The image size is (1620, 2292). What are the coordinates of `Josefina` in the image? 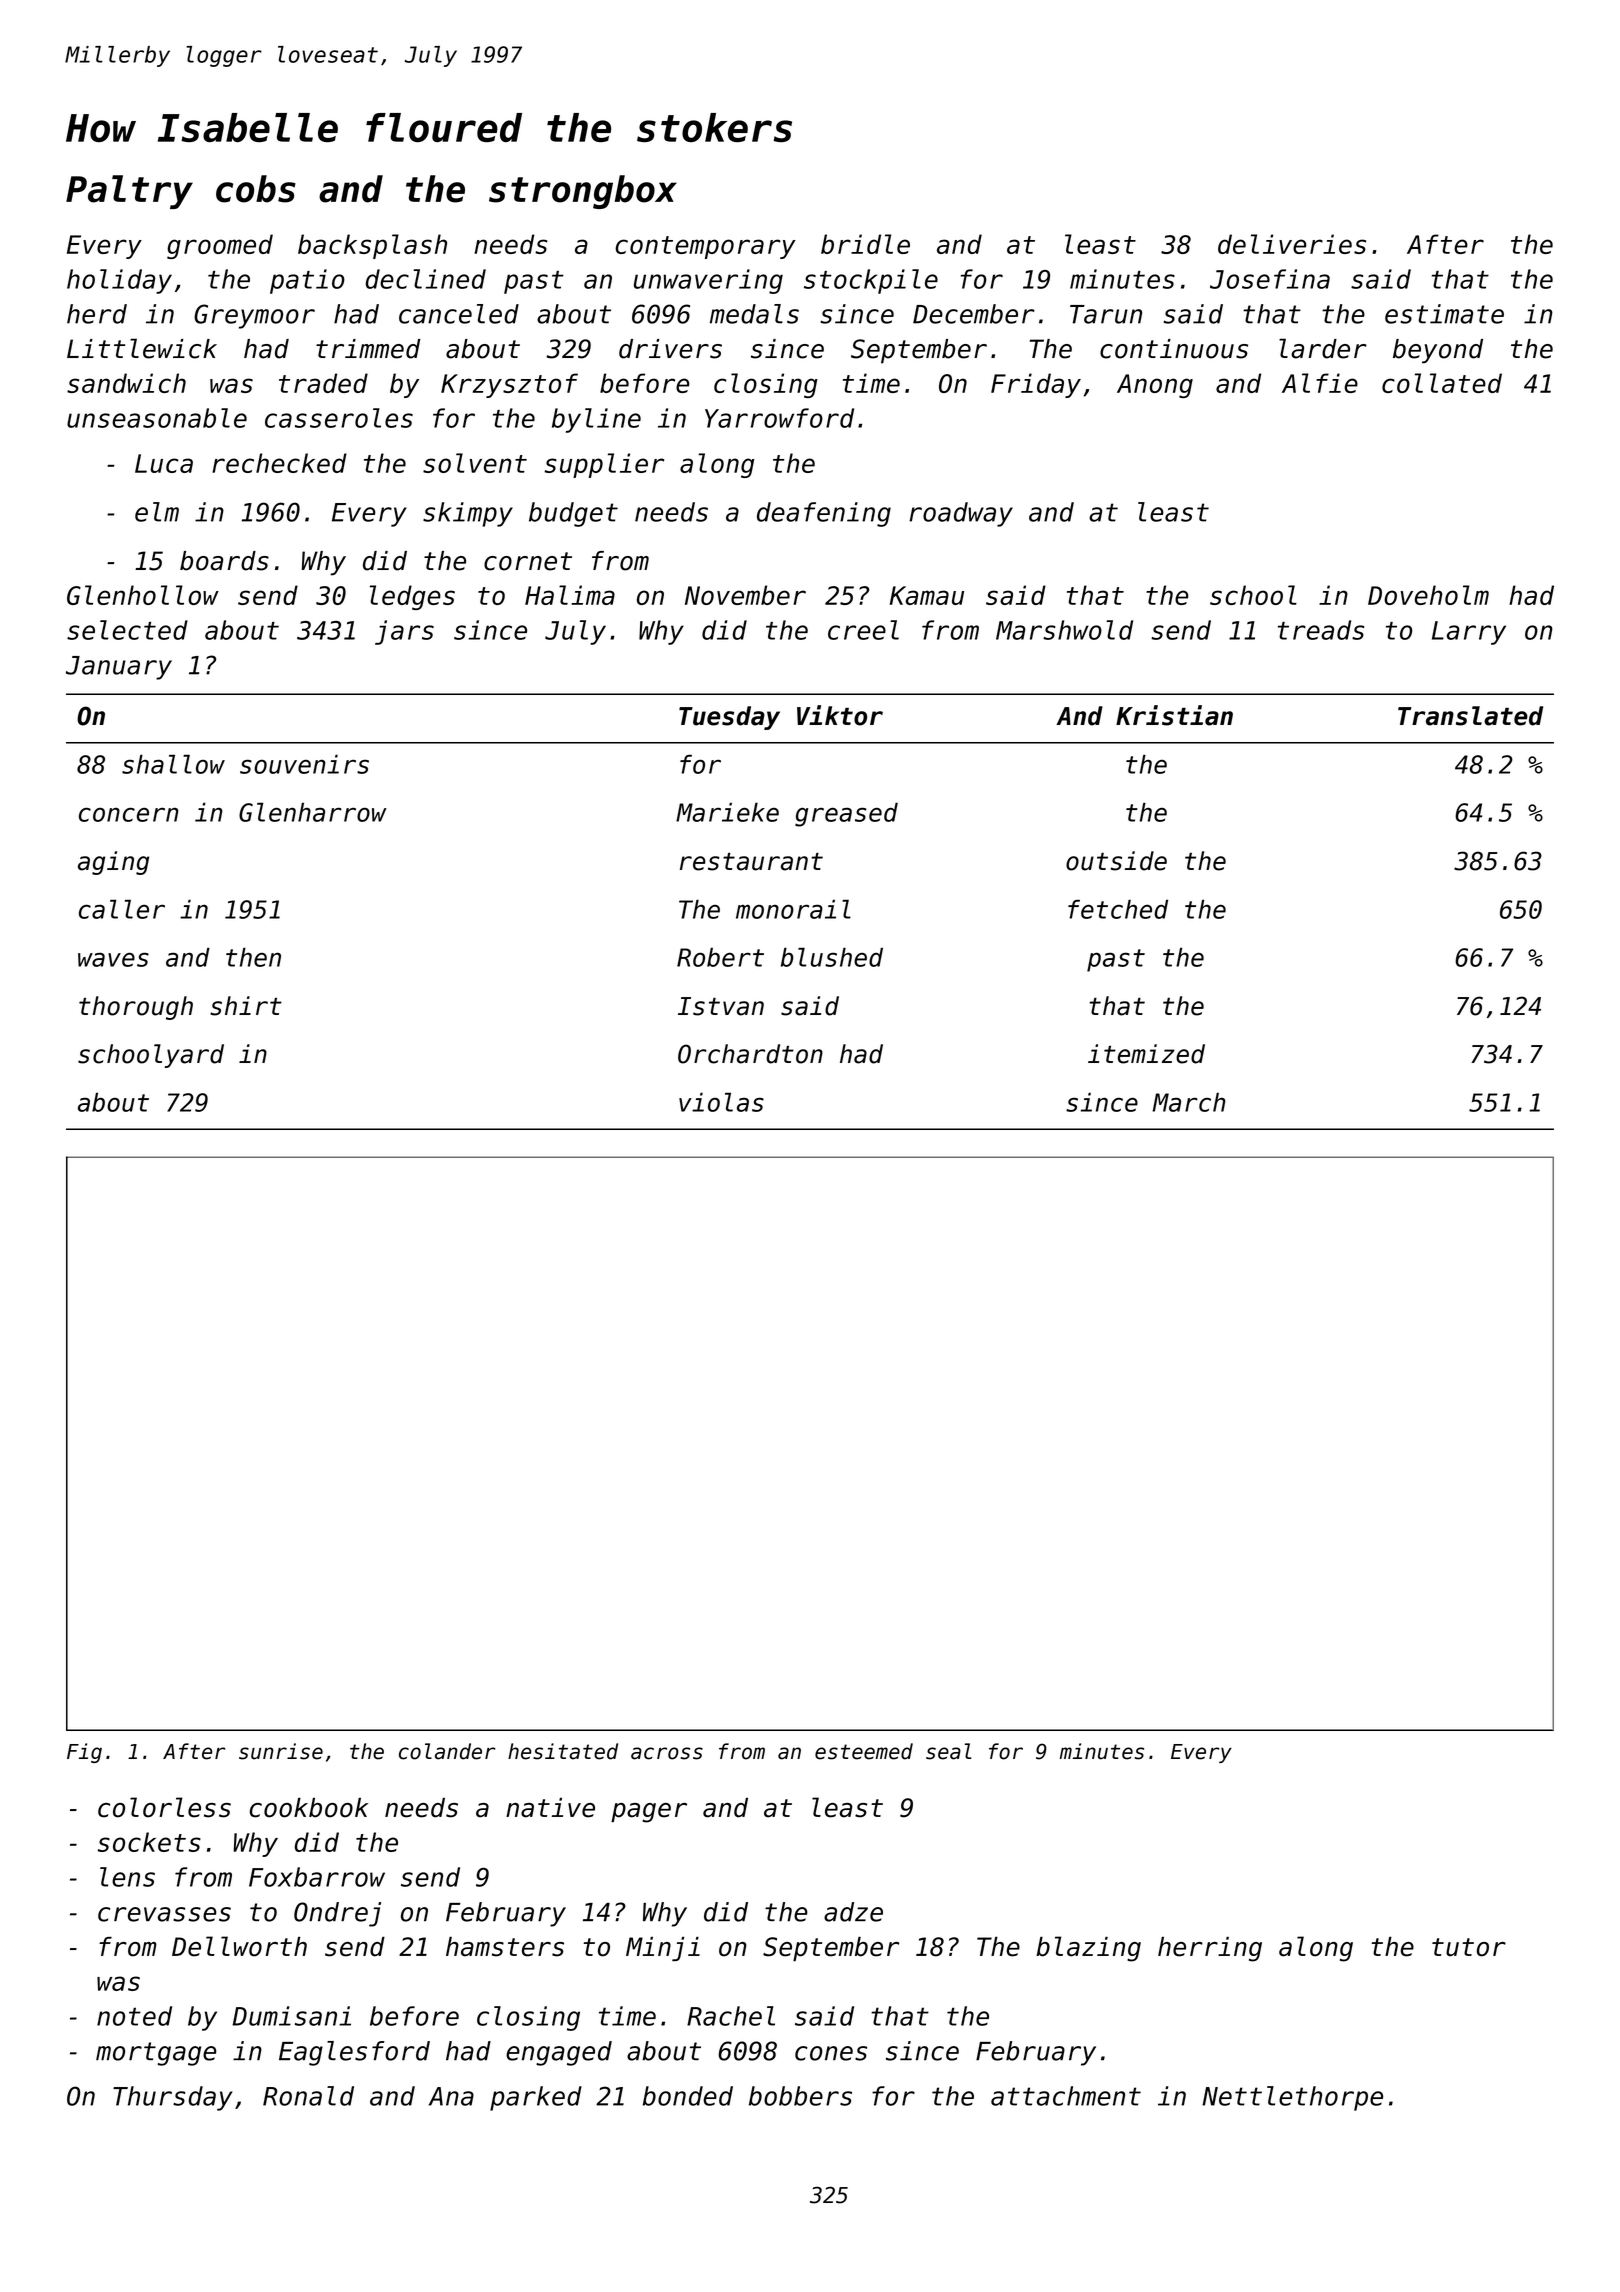 It's located at (1270, 279).
